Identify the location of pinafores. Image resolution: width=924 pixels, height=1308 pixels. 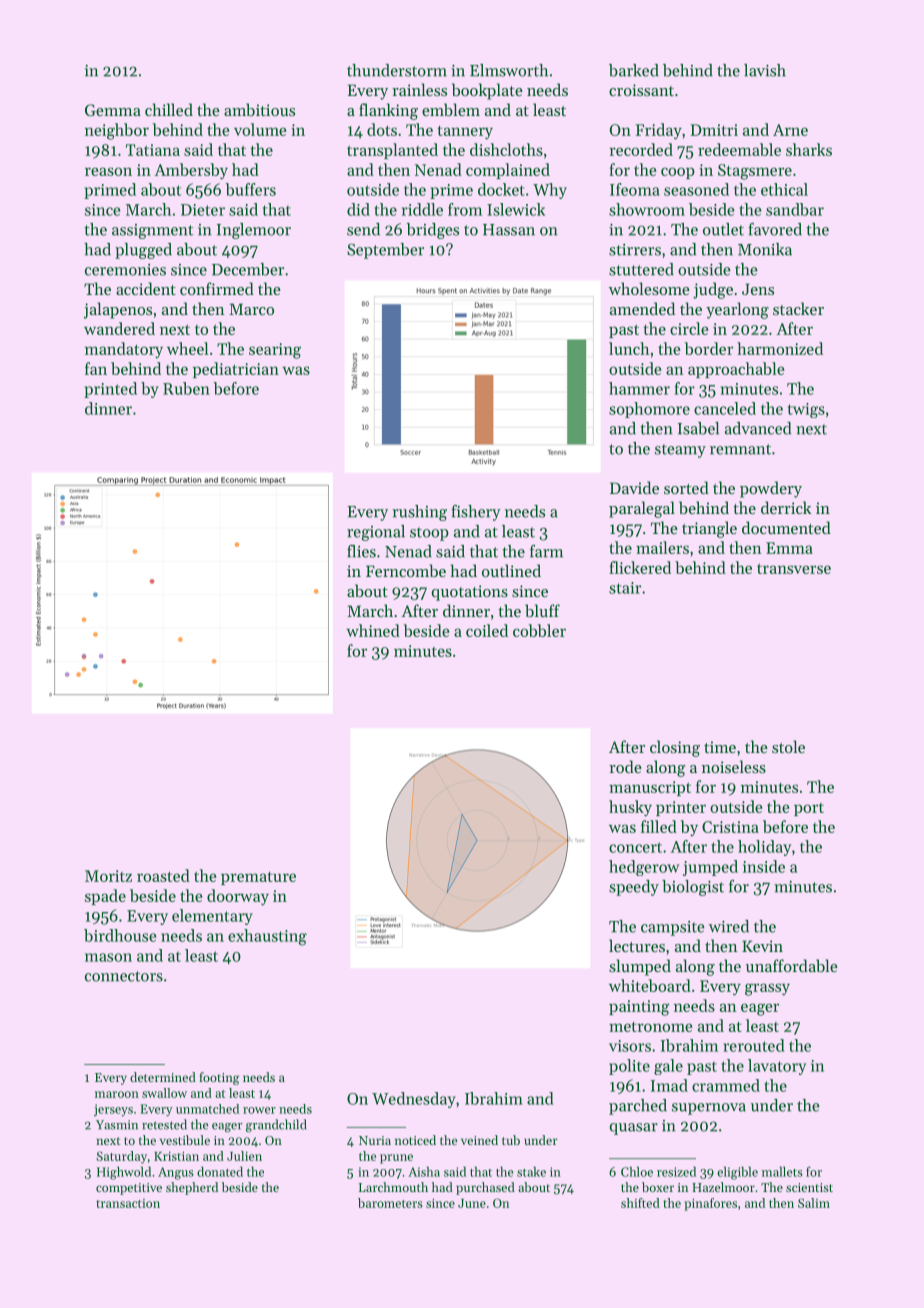
(710, 1204).
